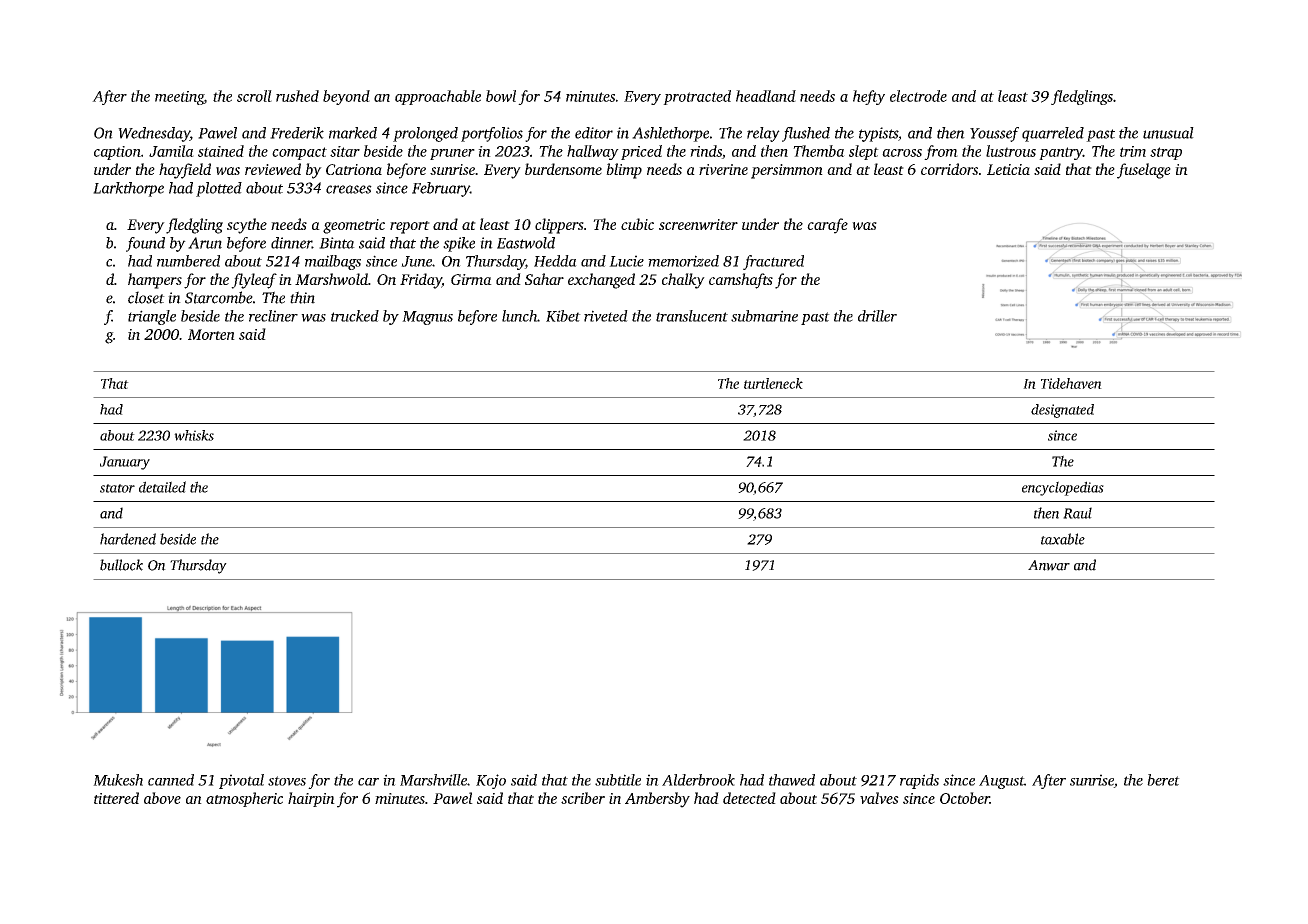 Image resolution: width=1308 pixels, height=924 pixels. What do you see at coordinates (1077, 513) in the document?
I see `Raul` at bounding box center [1077, 513].
